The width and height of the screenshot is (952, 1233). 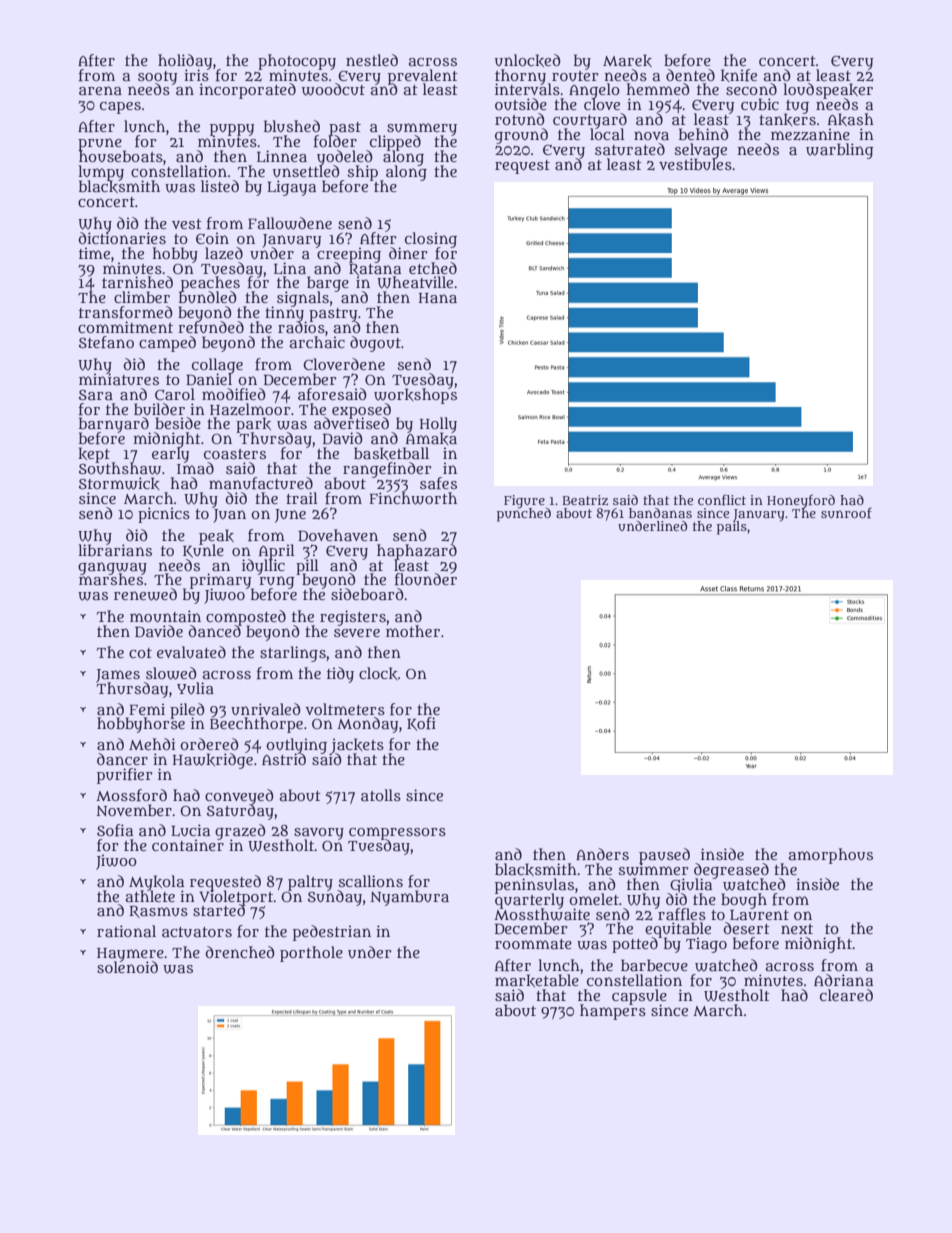 What do you see at coordinates (722, 499) in the screenshot?
I see `conflict` at bounding box center [722, 499].
